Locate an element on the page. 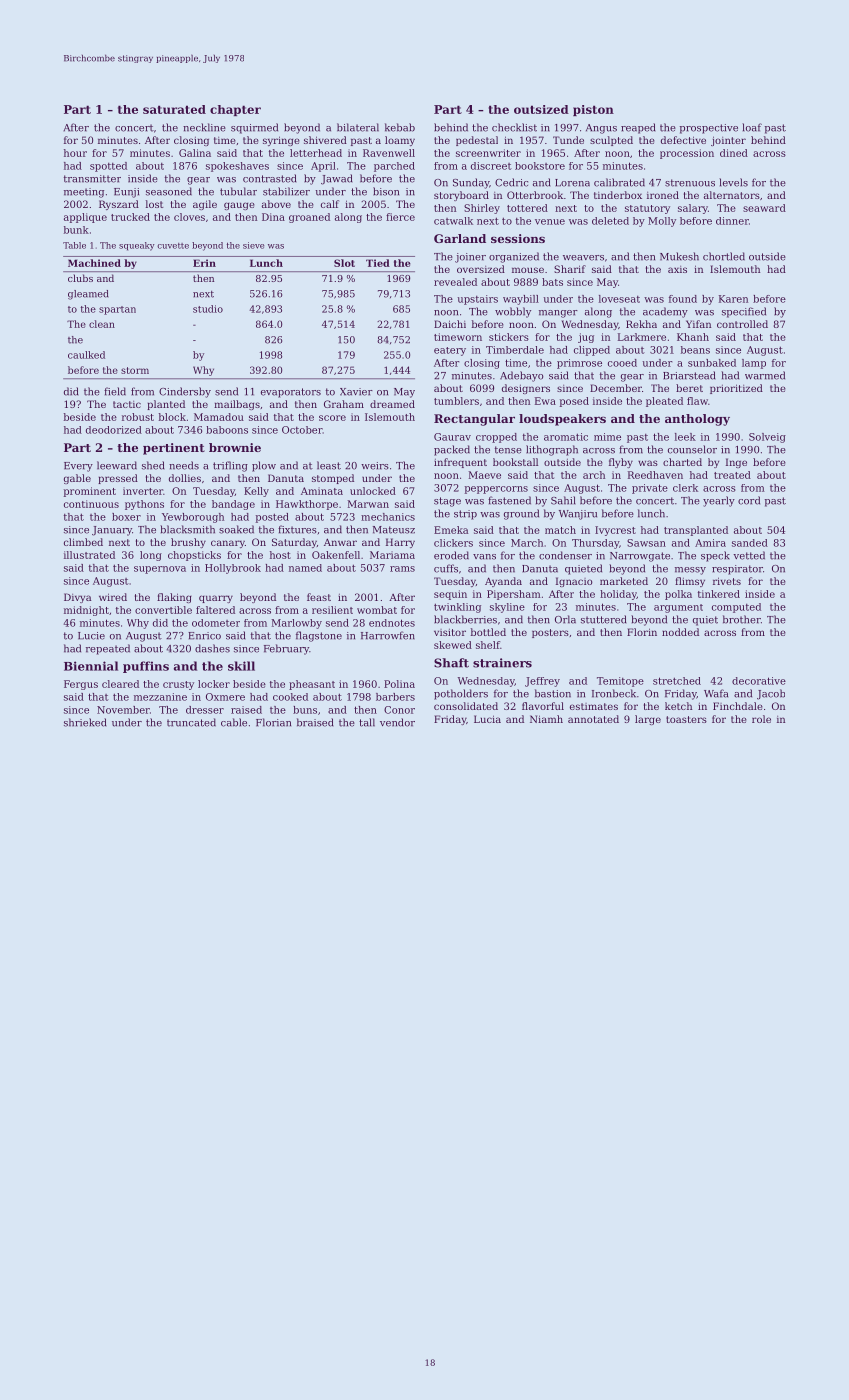 The image size is (849, 1400). hour is located at coordinates (75, 153).
